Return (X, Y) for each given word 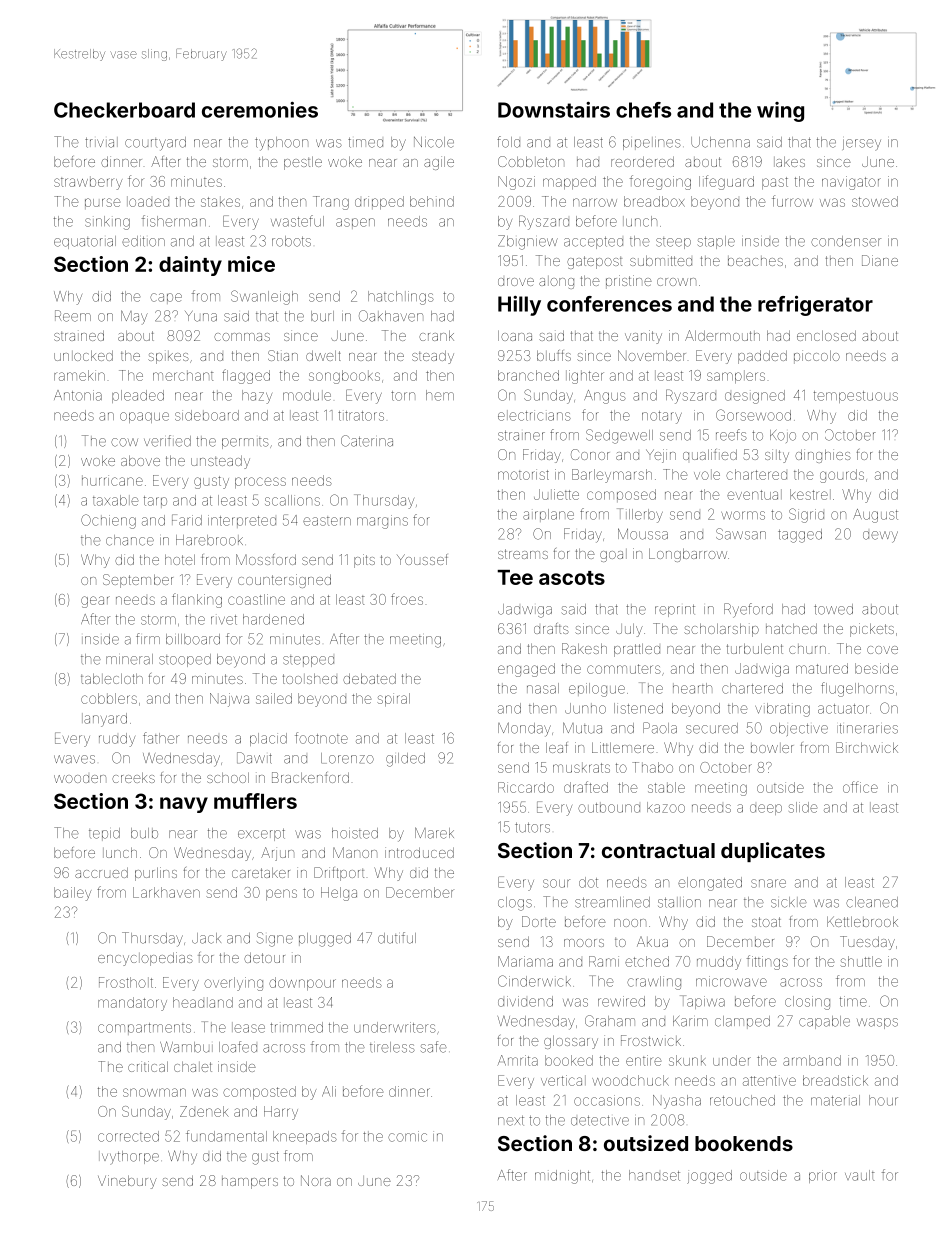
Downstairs (554, 110)
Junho (585, 708)
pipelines (652, 143)
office (860, 787)
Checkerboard (124, 110)
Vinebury (127, 1182)
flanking (197, 600)
